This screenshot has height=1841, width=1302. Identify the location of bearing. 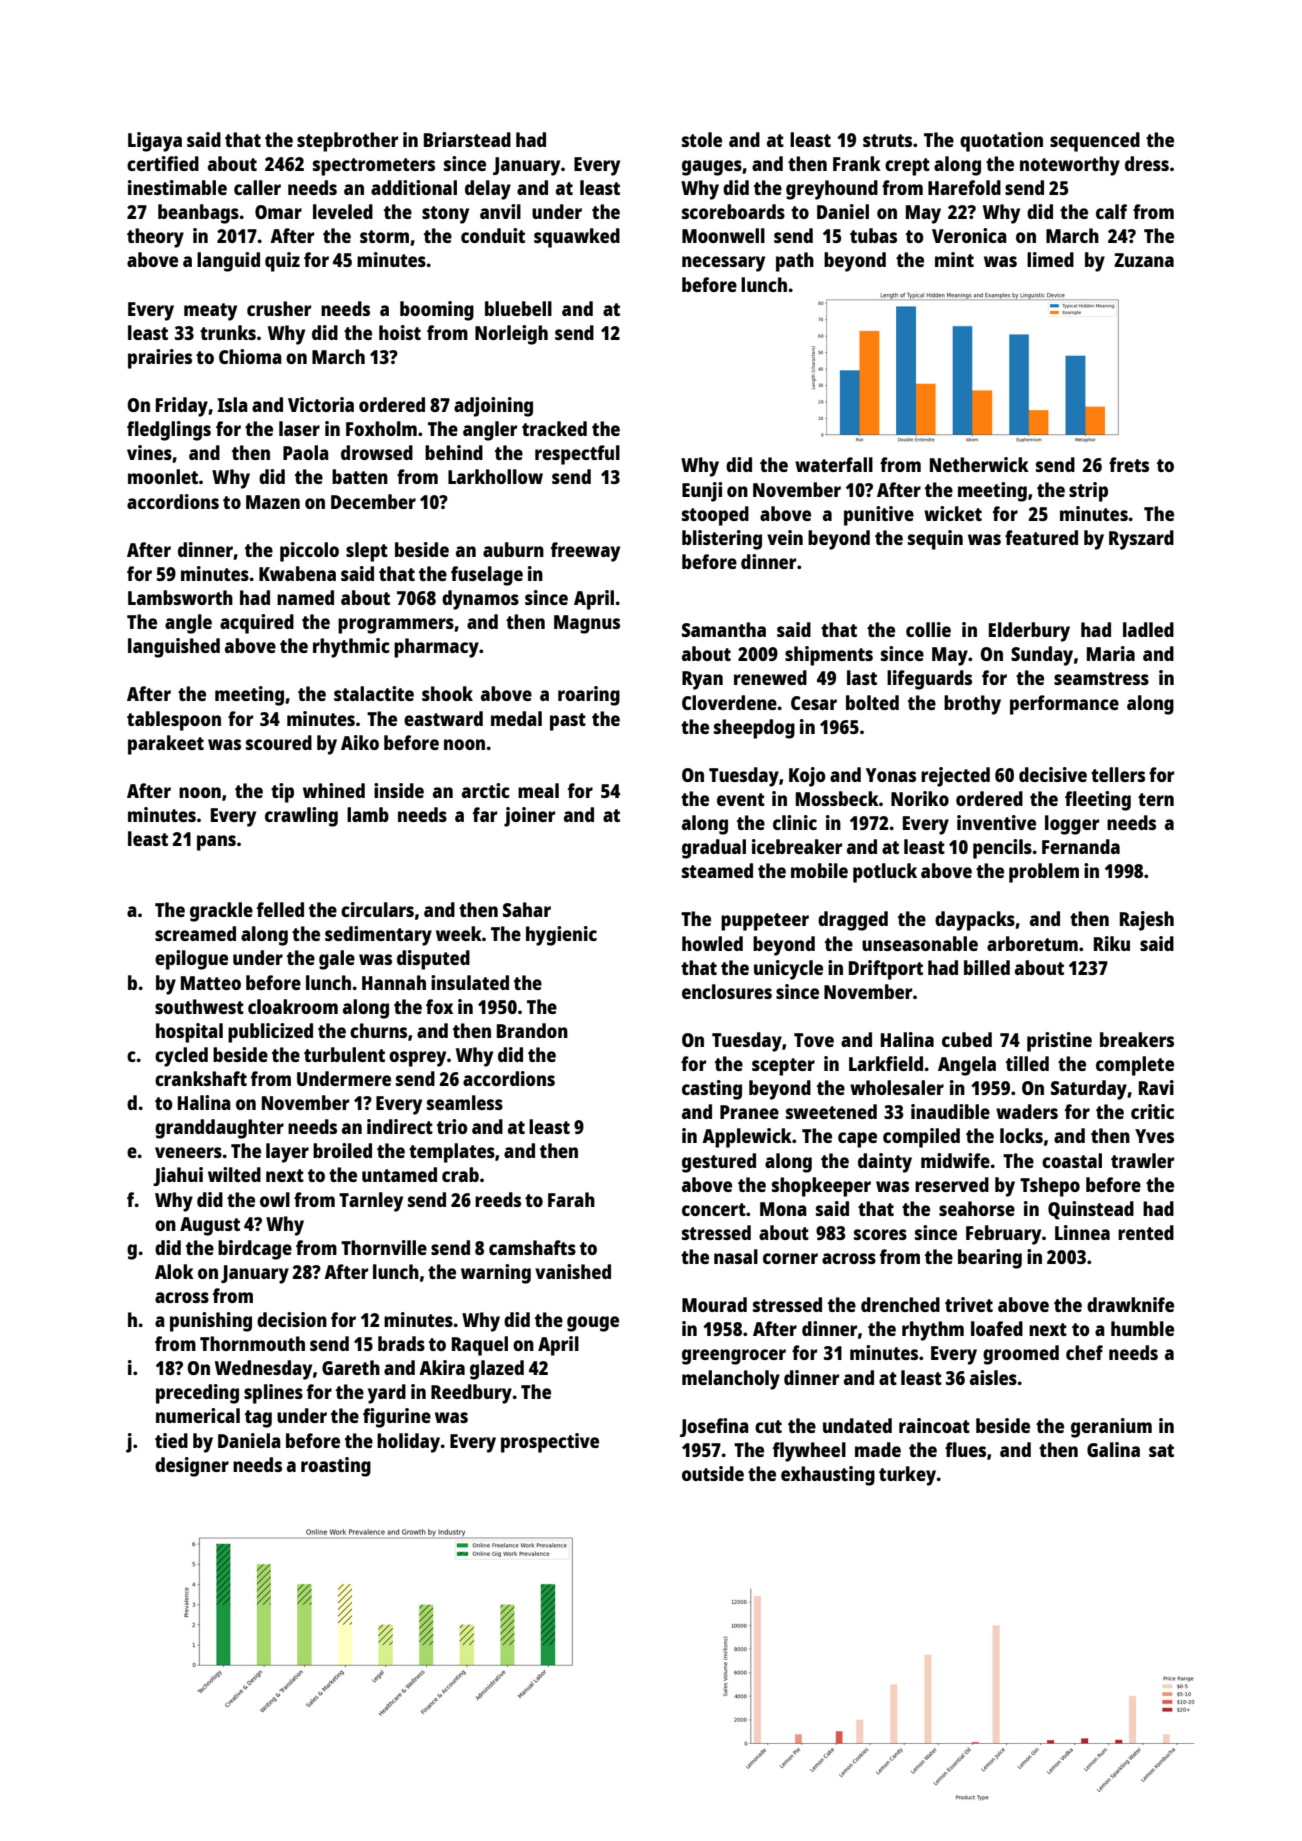
(990, 1259).
